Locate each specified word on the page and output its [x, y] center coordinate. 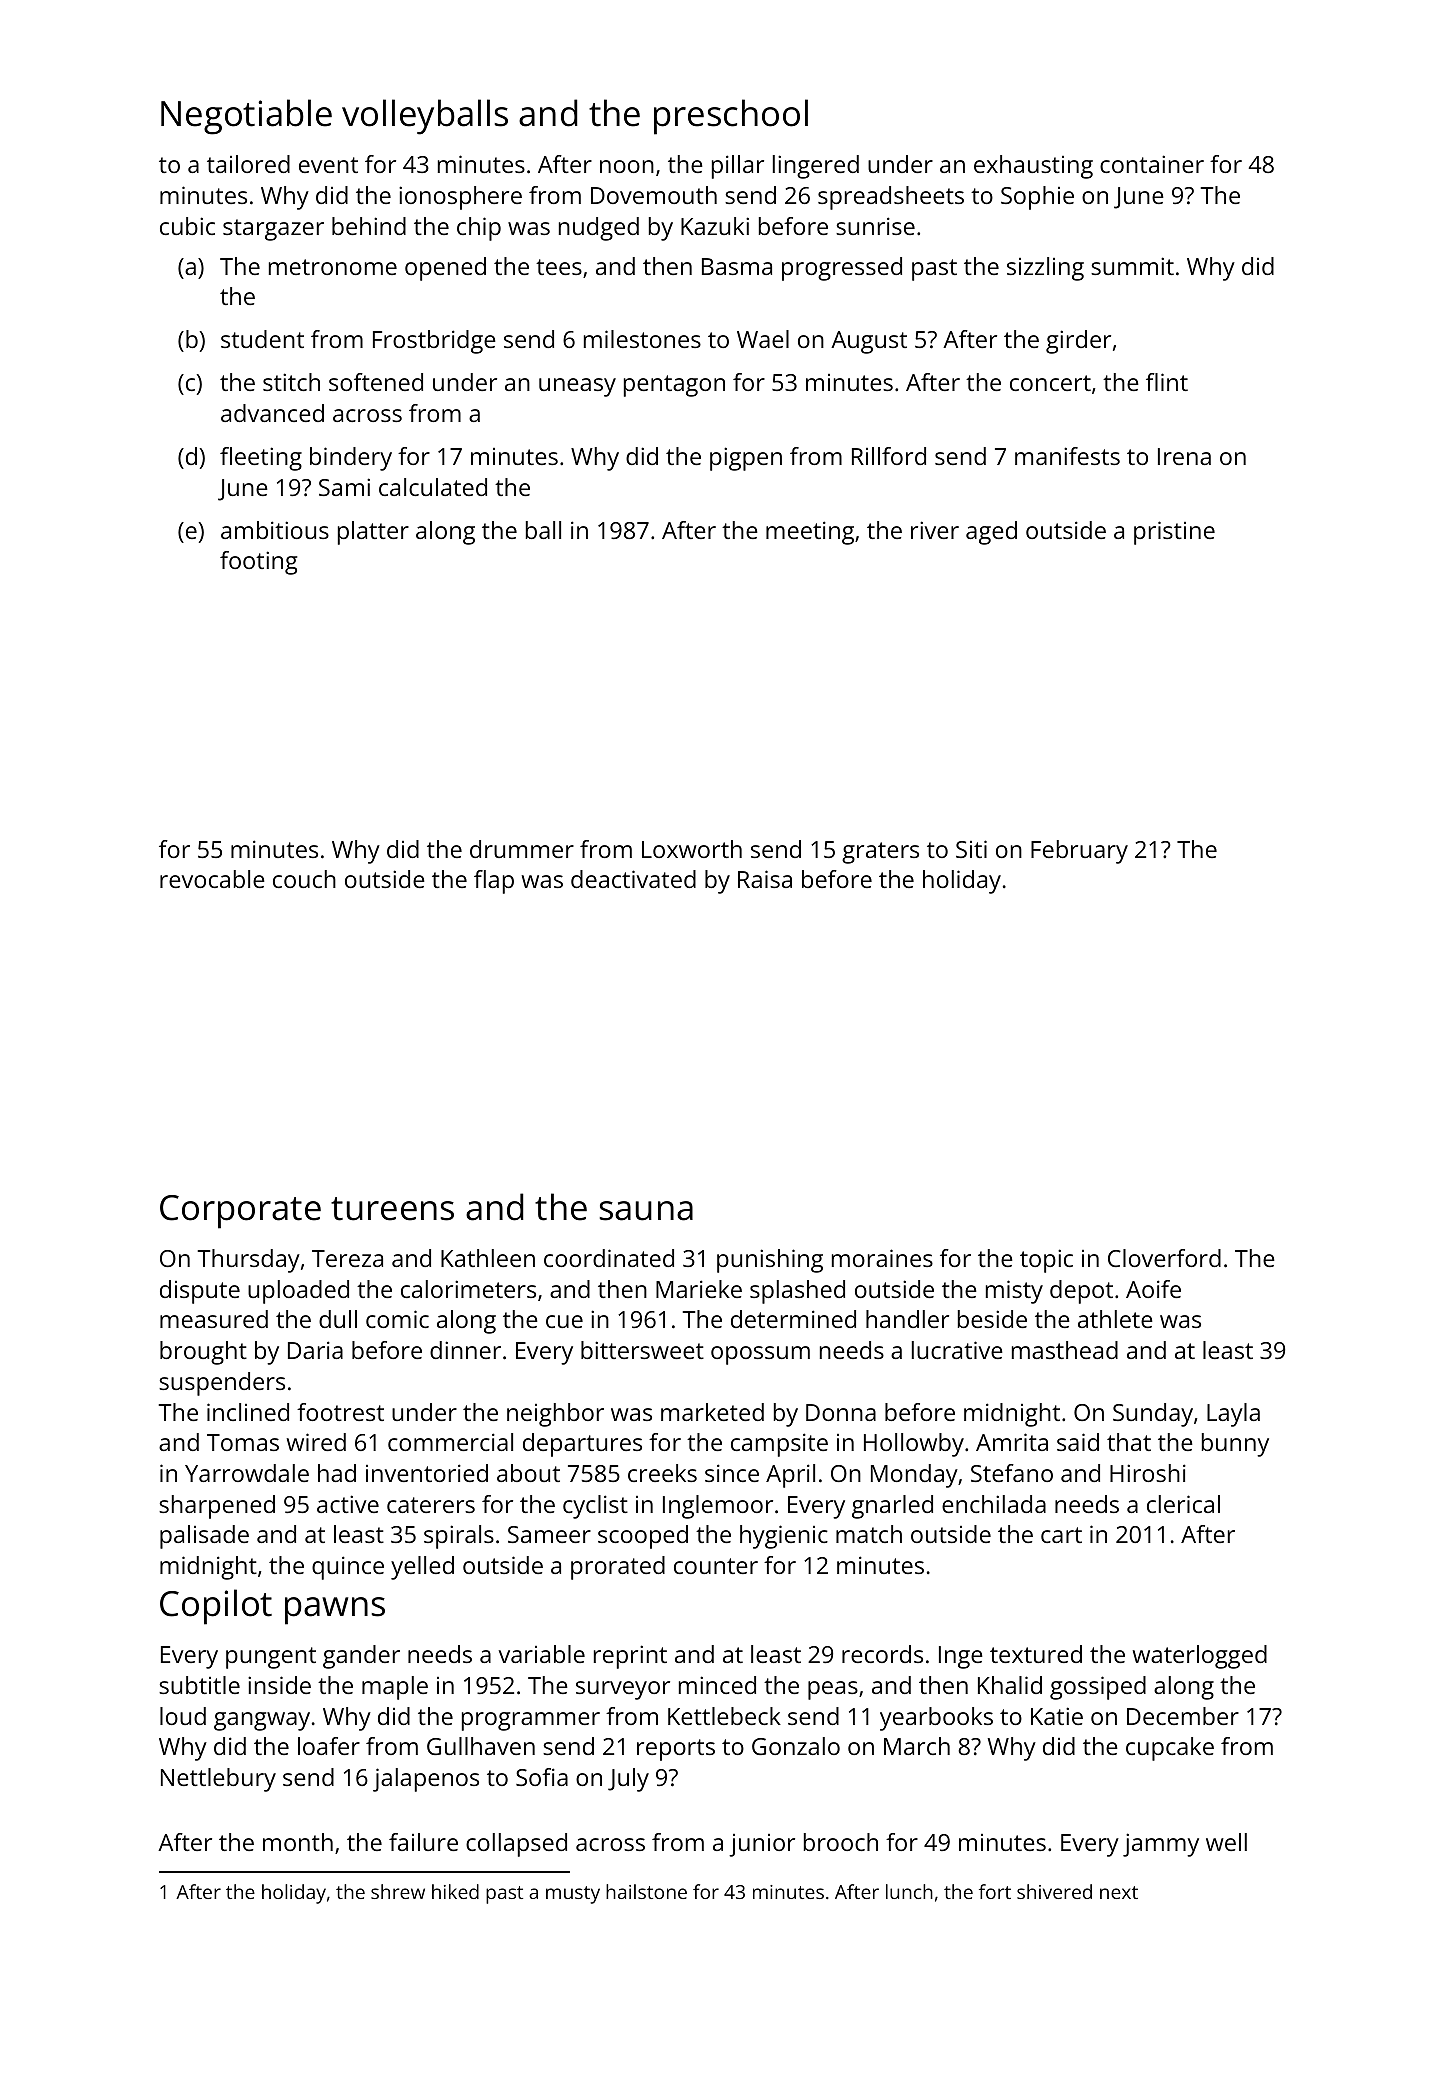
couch [304, 879]
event [328, 165]
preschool [731, 117]
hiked [455, 1891]
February [1079, 852]
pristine [1174, 533]
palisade [204, 1537]
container [1152, 164]
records [882, 1654]
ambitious [275, 530]
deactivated [633, 879]
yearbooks [936, 1719]
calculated [433, 487]
